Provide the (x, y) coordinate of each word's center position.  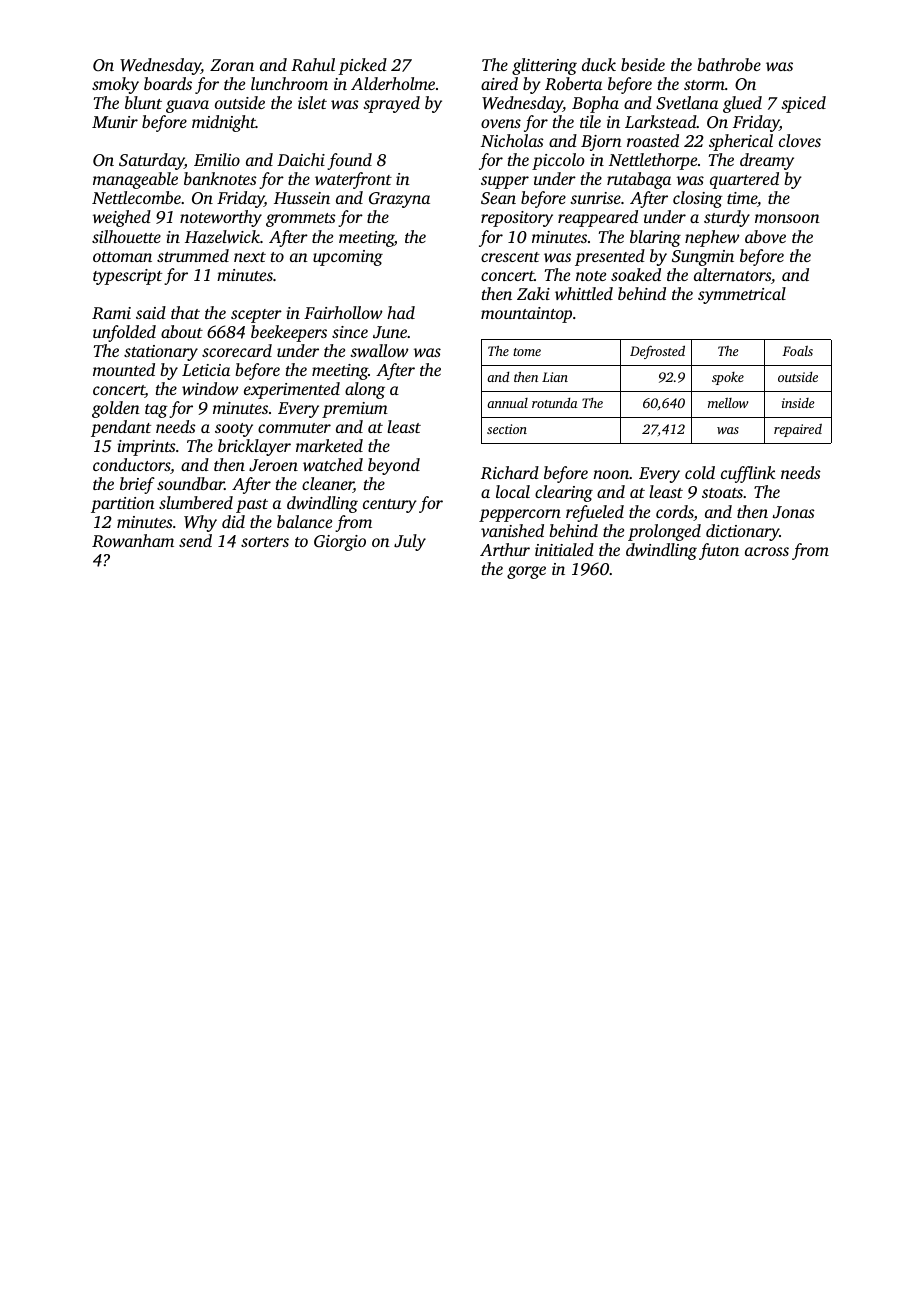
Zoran (232, 65)
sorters (265, 542)
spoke (728, 378)
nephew (712, 238)
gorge (526, 572)
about (182, 331)
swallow (379, 350)
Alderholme (393, 83)
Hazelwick (222, 236)
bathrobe (729, 64)
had (401, 312)
